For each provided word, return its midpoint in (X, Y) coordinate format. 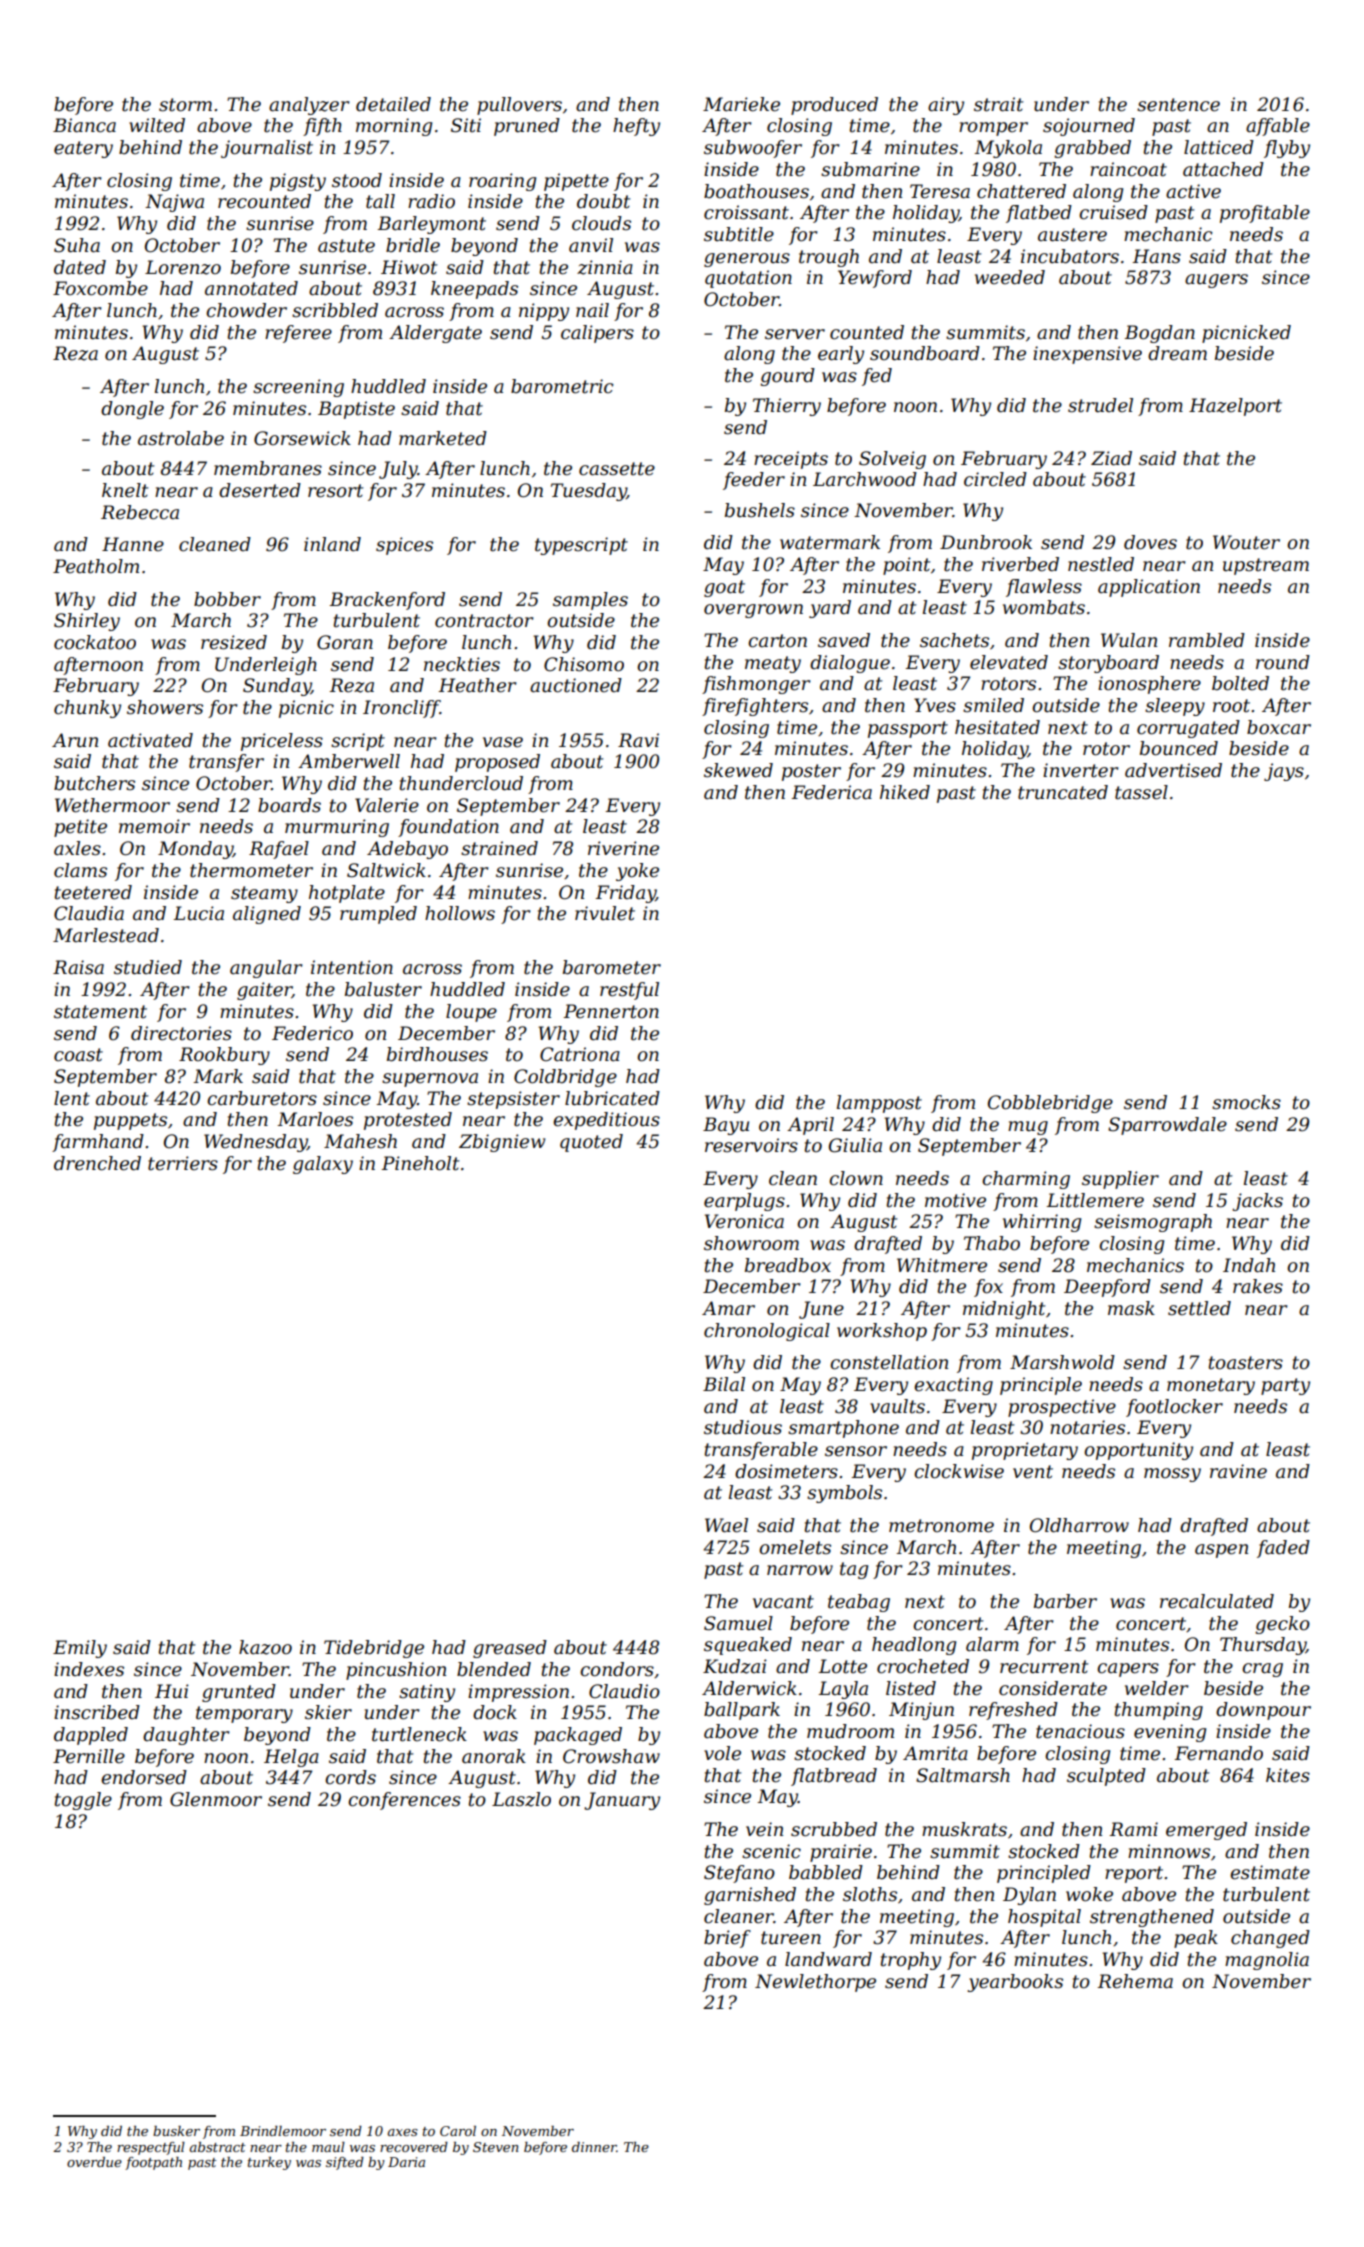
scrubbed (834, 1829)
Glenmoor (216, 1799)
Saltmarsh (963, 1775)
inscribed (97, 1712)
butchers (94, 783)
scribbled (335, 310)
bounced (1179, 748)
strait (998, 104)
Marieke (741, 104)
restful (629, 991)
